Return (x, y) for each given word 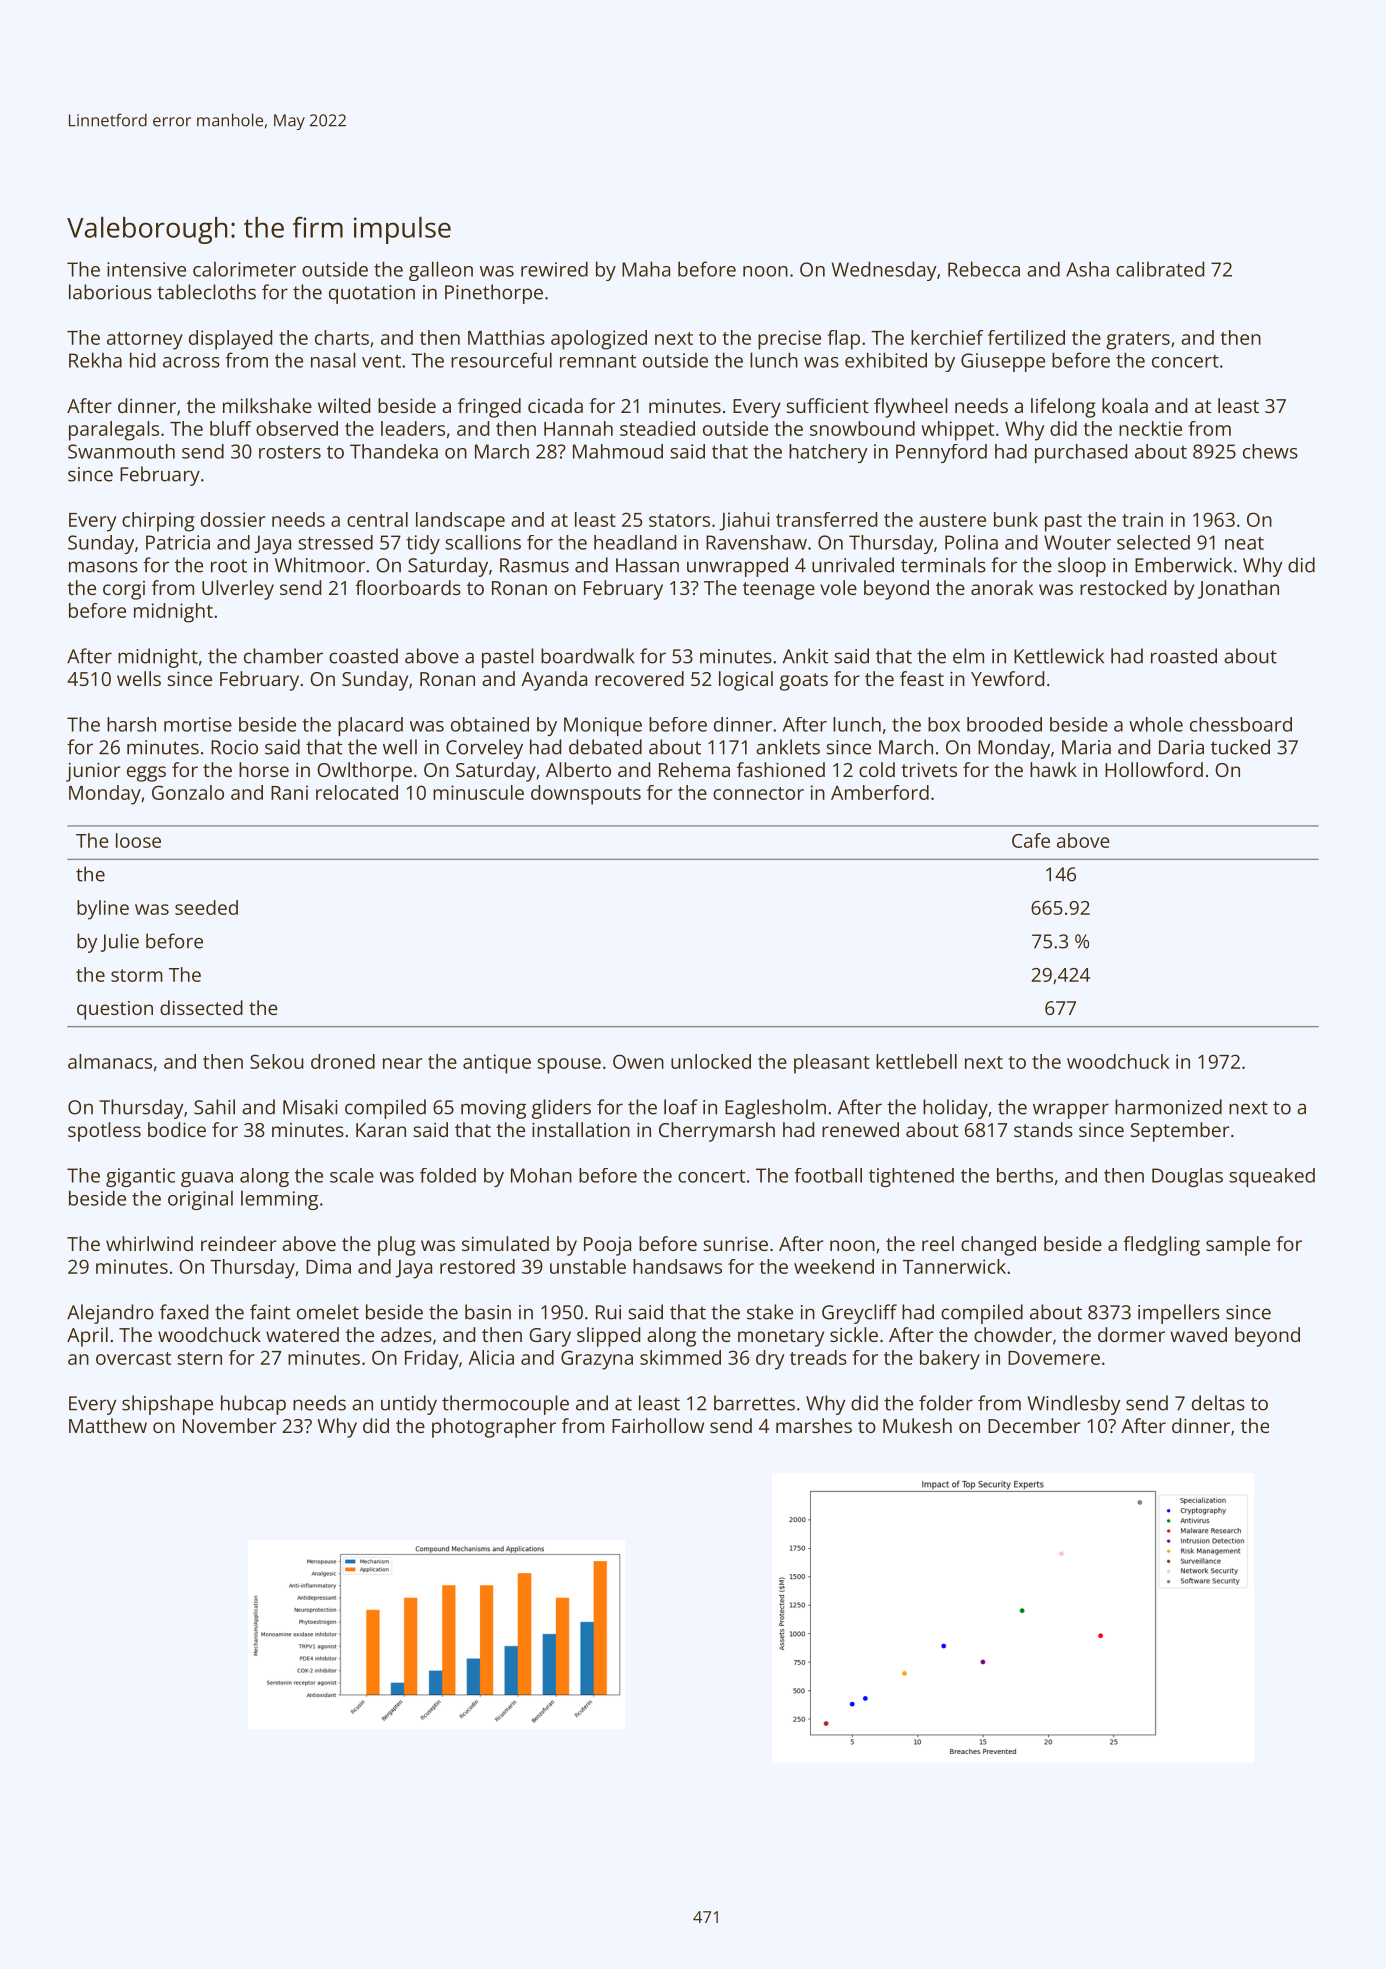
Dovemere (1054, 1358)
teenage (779, 591)
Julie (120, 942)
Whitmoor (320, 565)
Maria (1086, 747)
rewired (554, 269)
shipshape (167, 1405)
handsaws (677, 1266)
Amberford (880, 792)
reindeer (239, 1243)
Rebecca (984, 269)
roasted (1184, 656)
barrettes (754, 1403)
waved (1198, 1334)
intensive (146, 269)
